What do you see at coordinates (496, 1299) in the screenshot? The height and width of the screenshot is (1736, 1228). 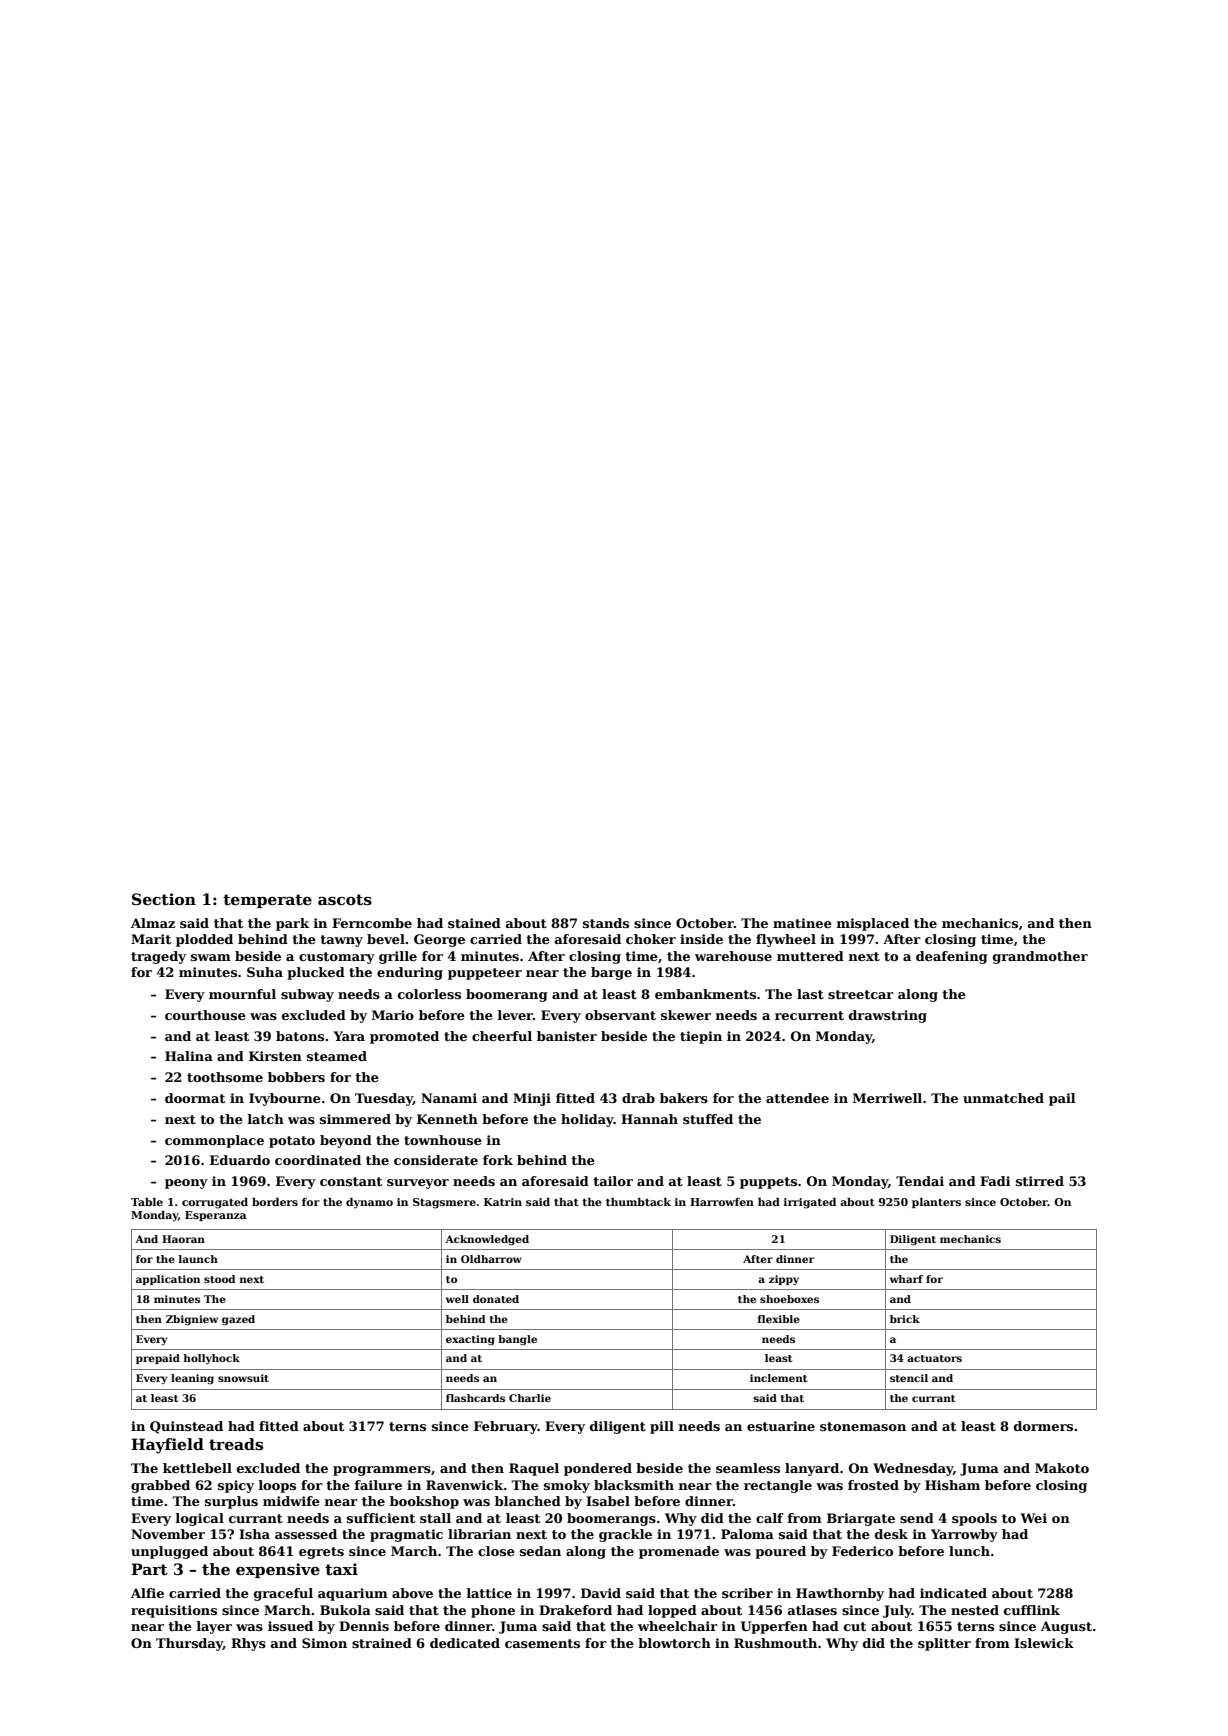 I see `donated` at bounding box center [496, 1299].
